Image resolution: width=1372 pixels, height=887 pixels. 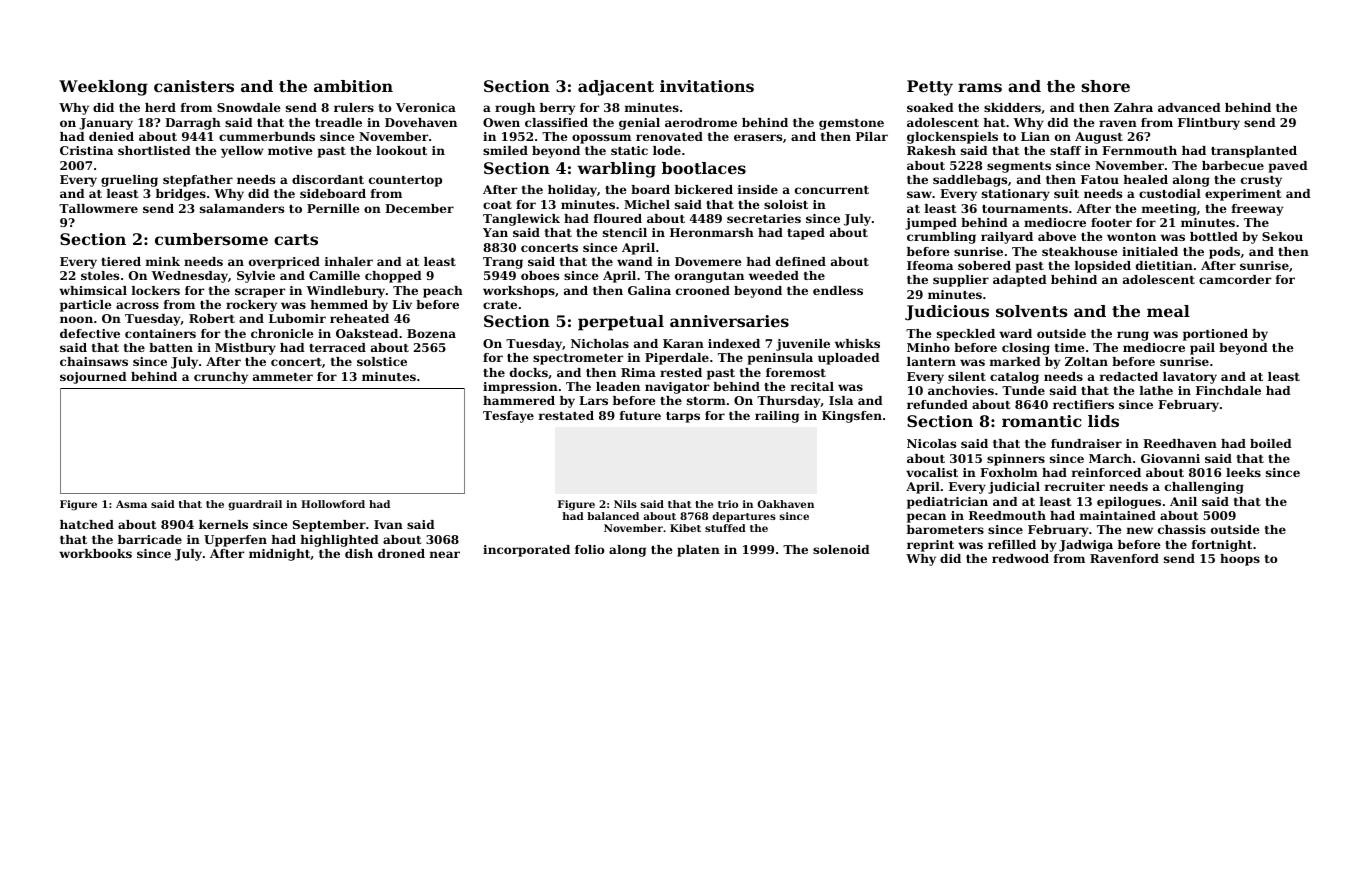 I want to click on meeting, so click(x=1169, y=210).
